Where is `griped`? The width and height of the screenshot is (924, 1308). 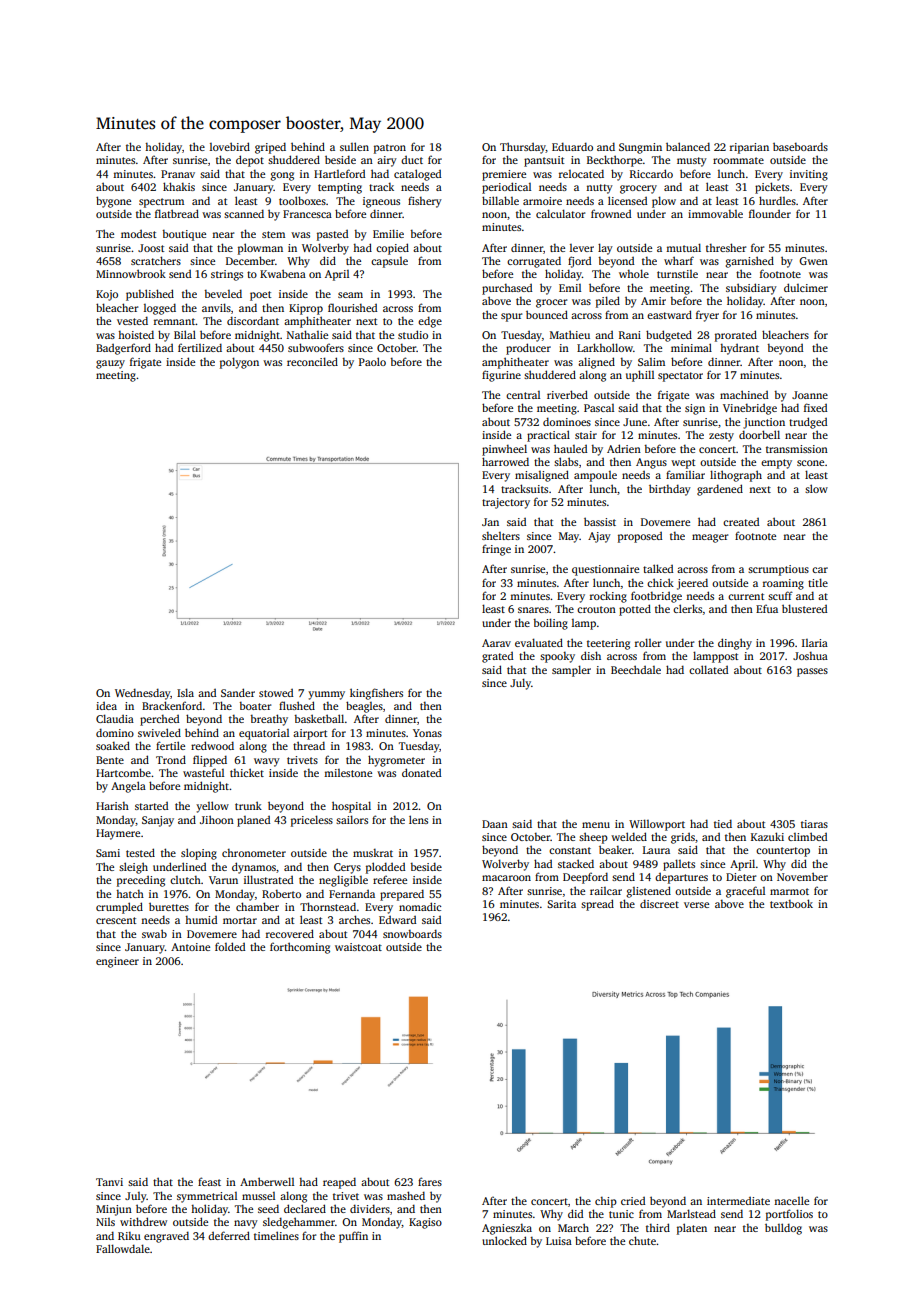 griped is located at coordinates (270, 148).
